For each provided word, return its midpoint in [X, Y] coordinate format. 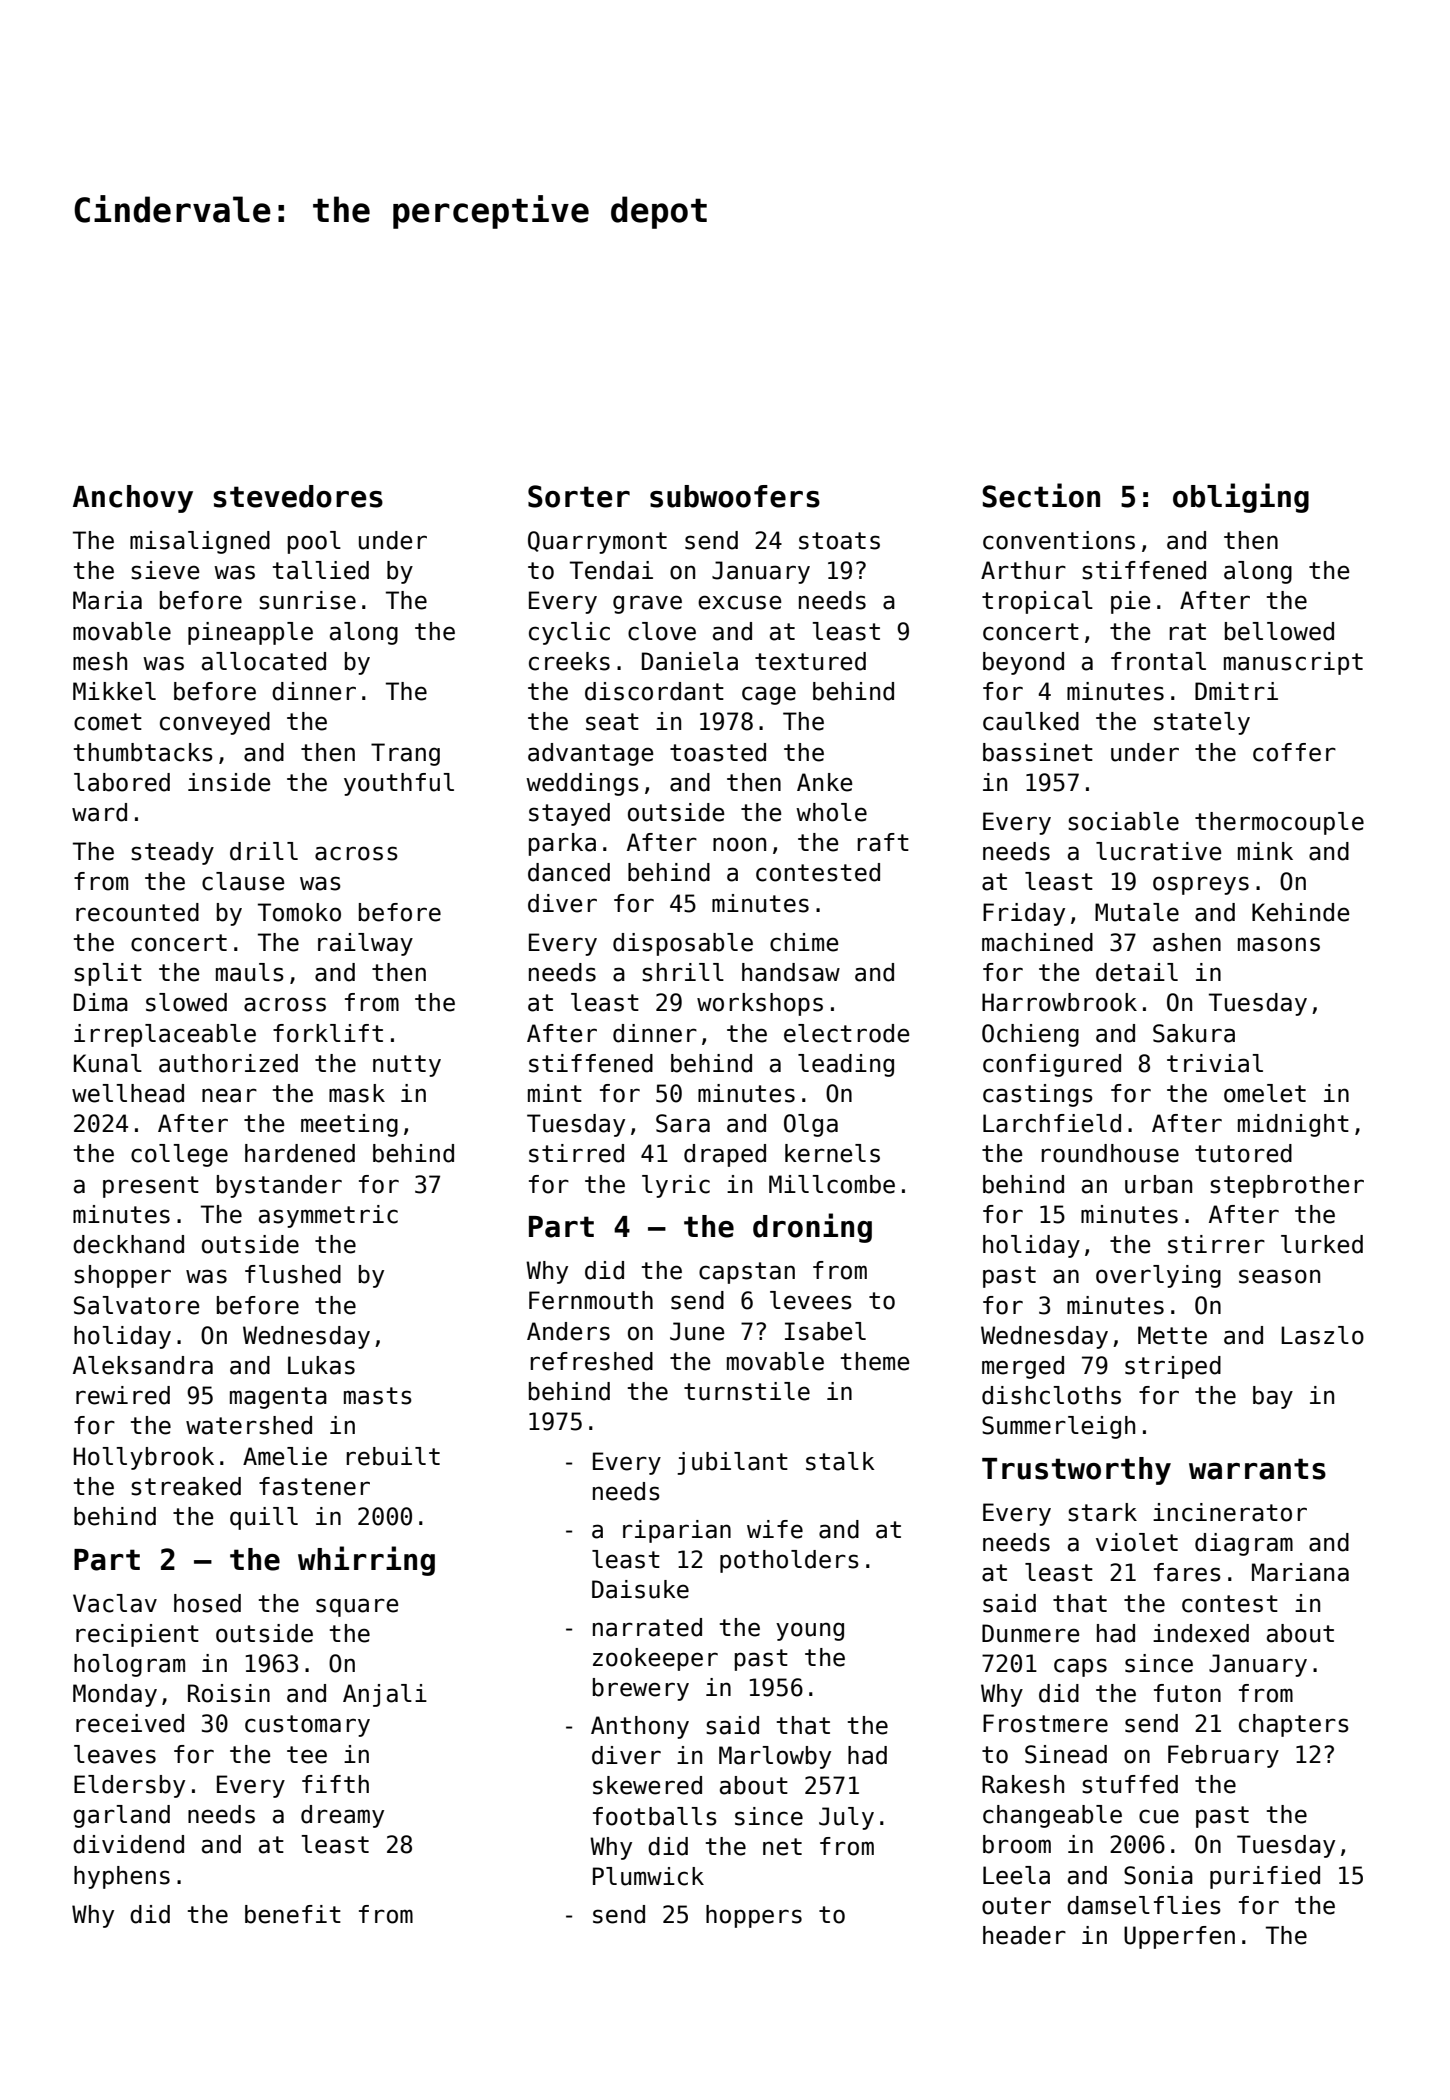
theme [875, 1361]
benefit [293, 1914]
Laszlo [1322, 1335]
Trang [405, 754]
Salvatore [136, 1305]
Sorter [579, 496]
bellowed [1279, 631]
